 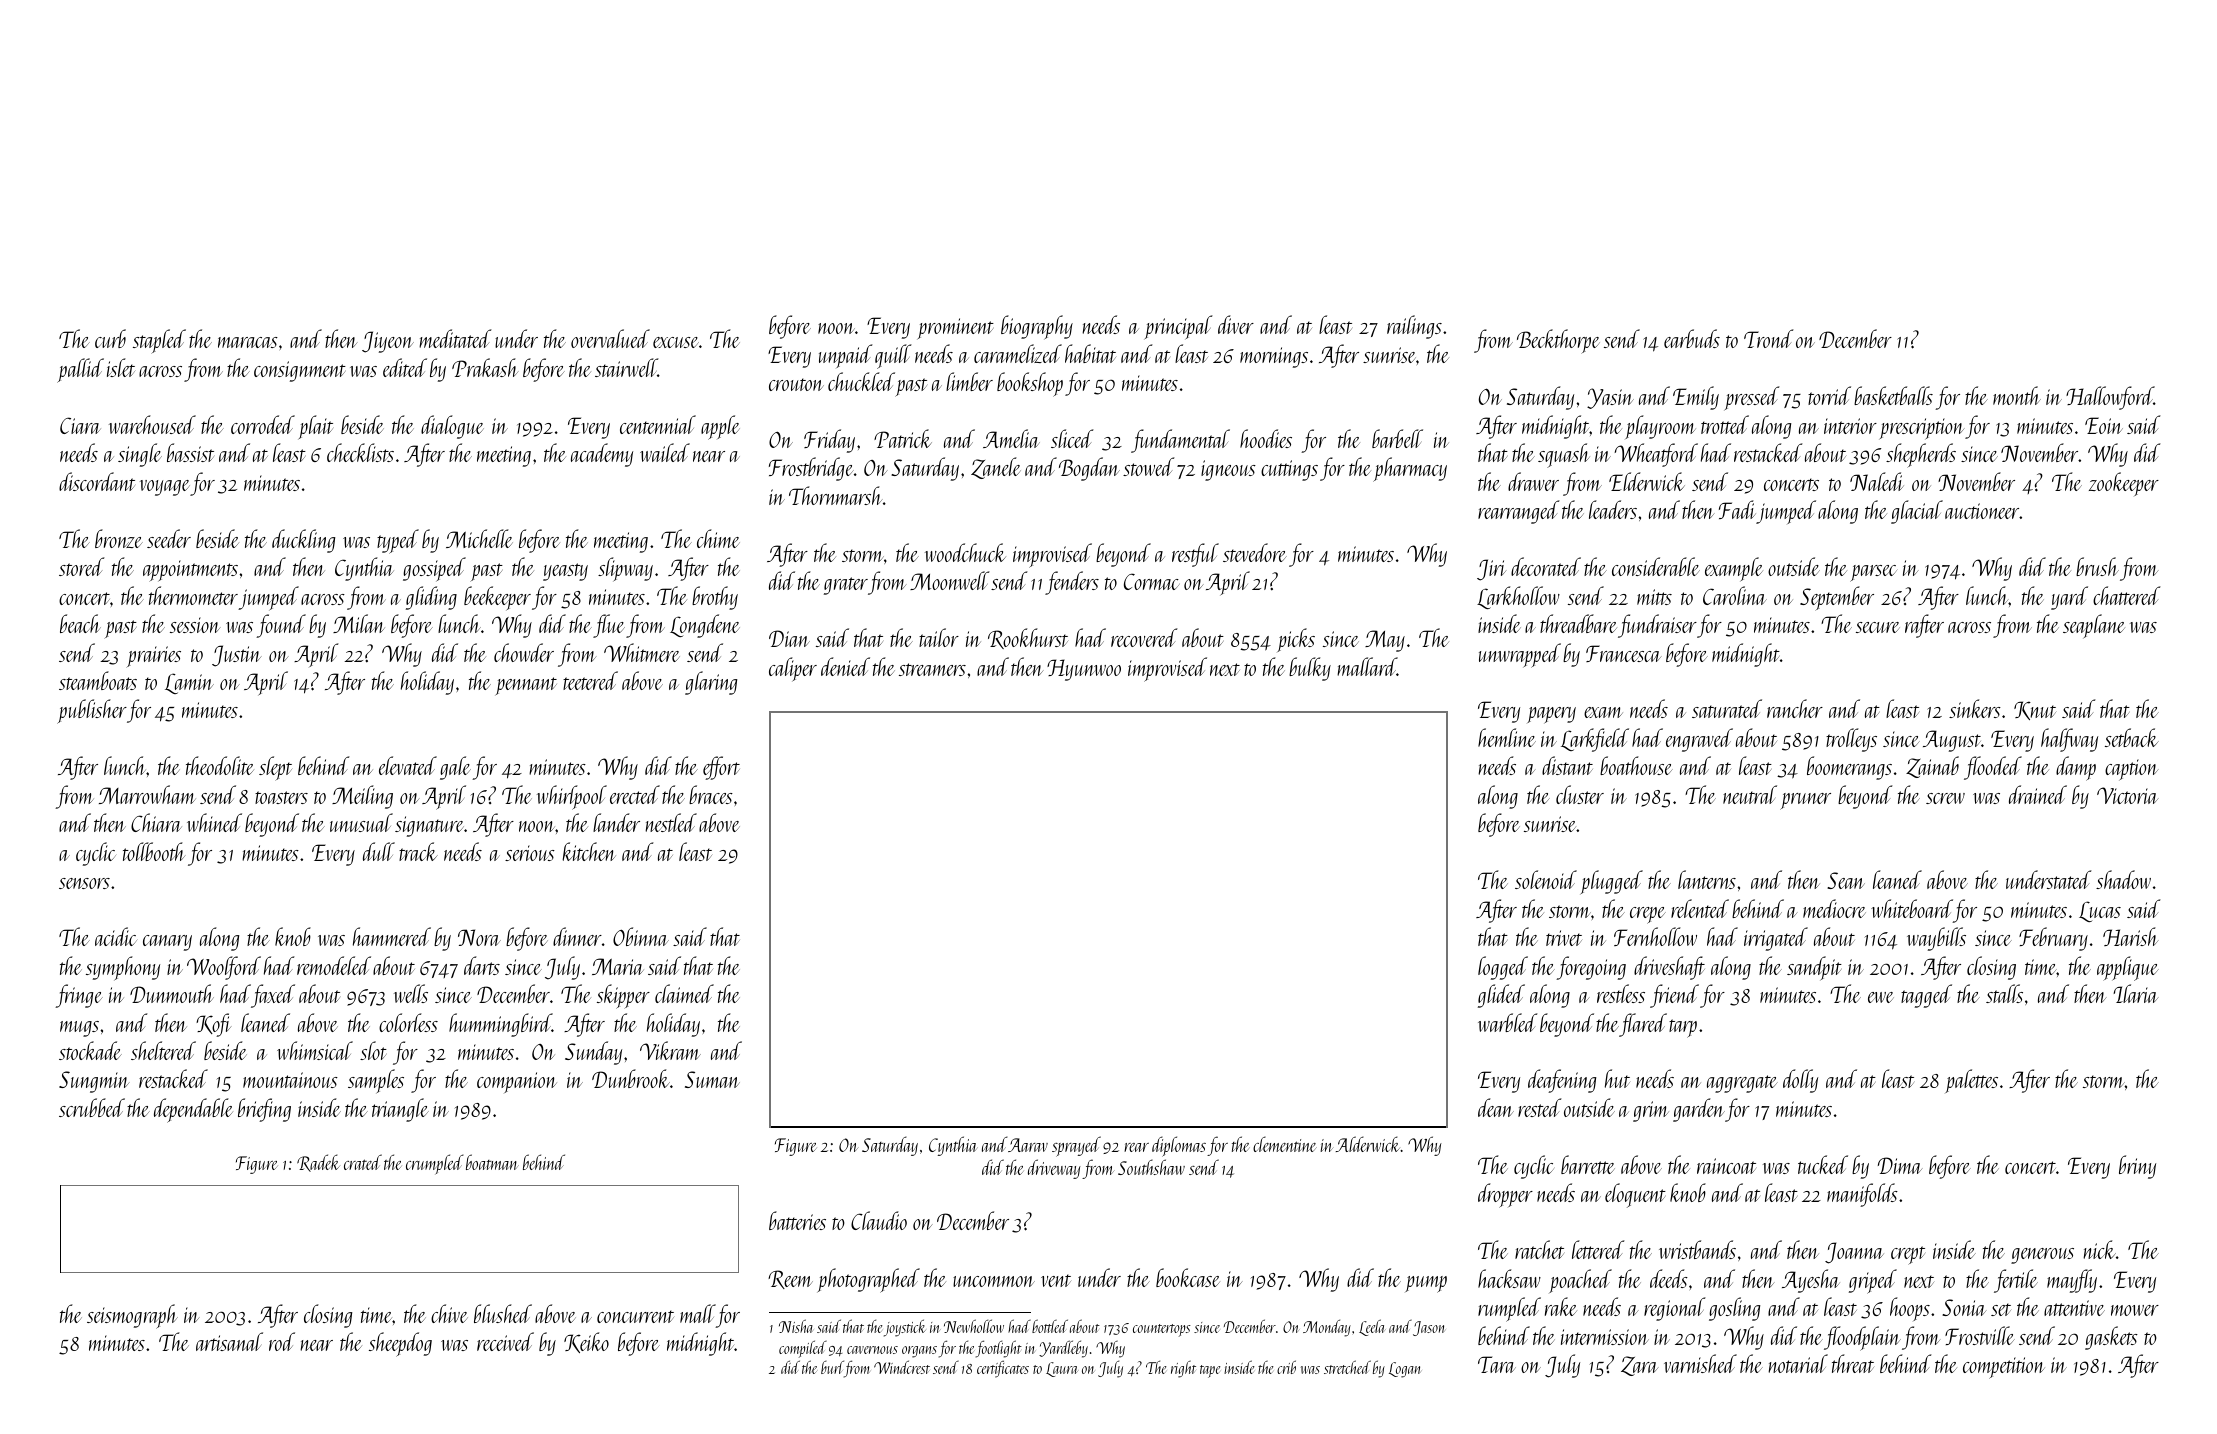 What do you see at coordinates (2097, 566) in the page?
I see `brush` at bounding box center [2097, 566].
